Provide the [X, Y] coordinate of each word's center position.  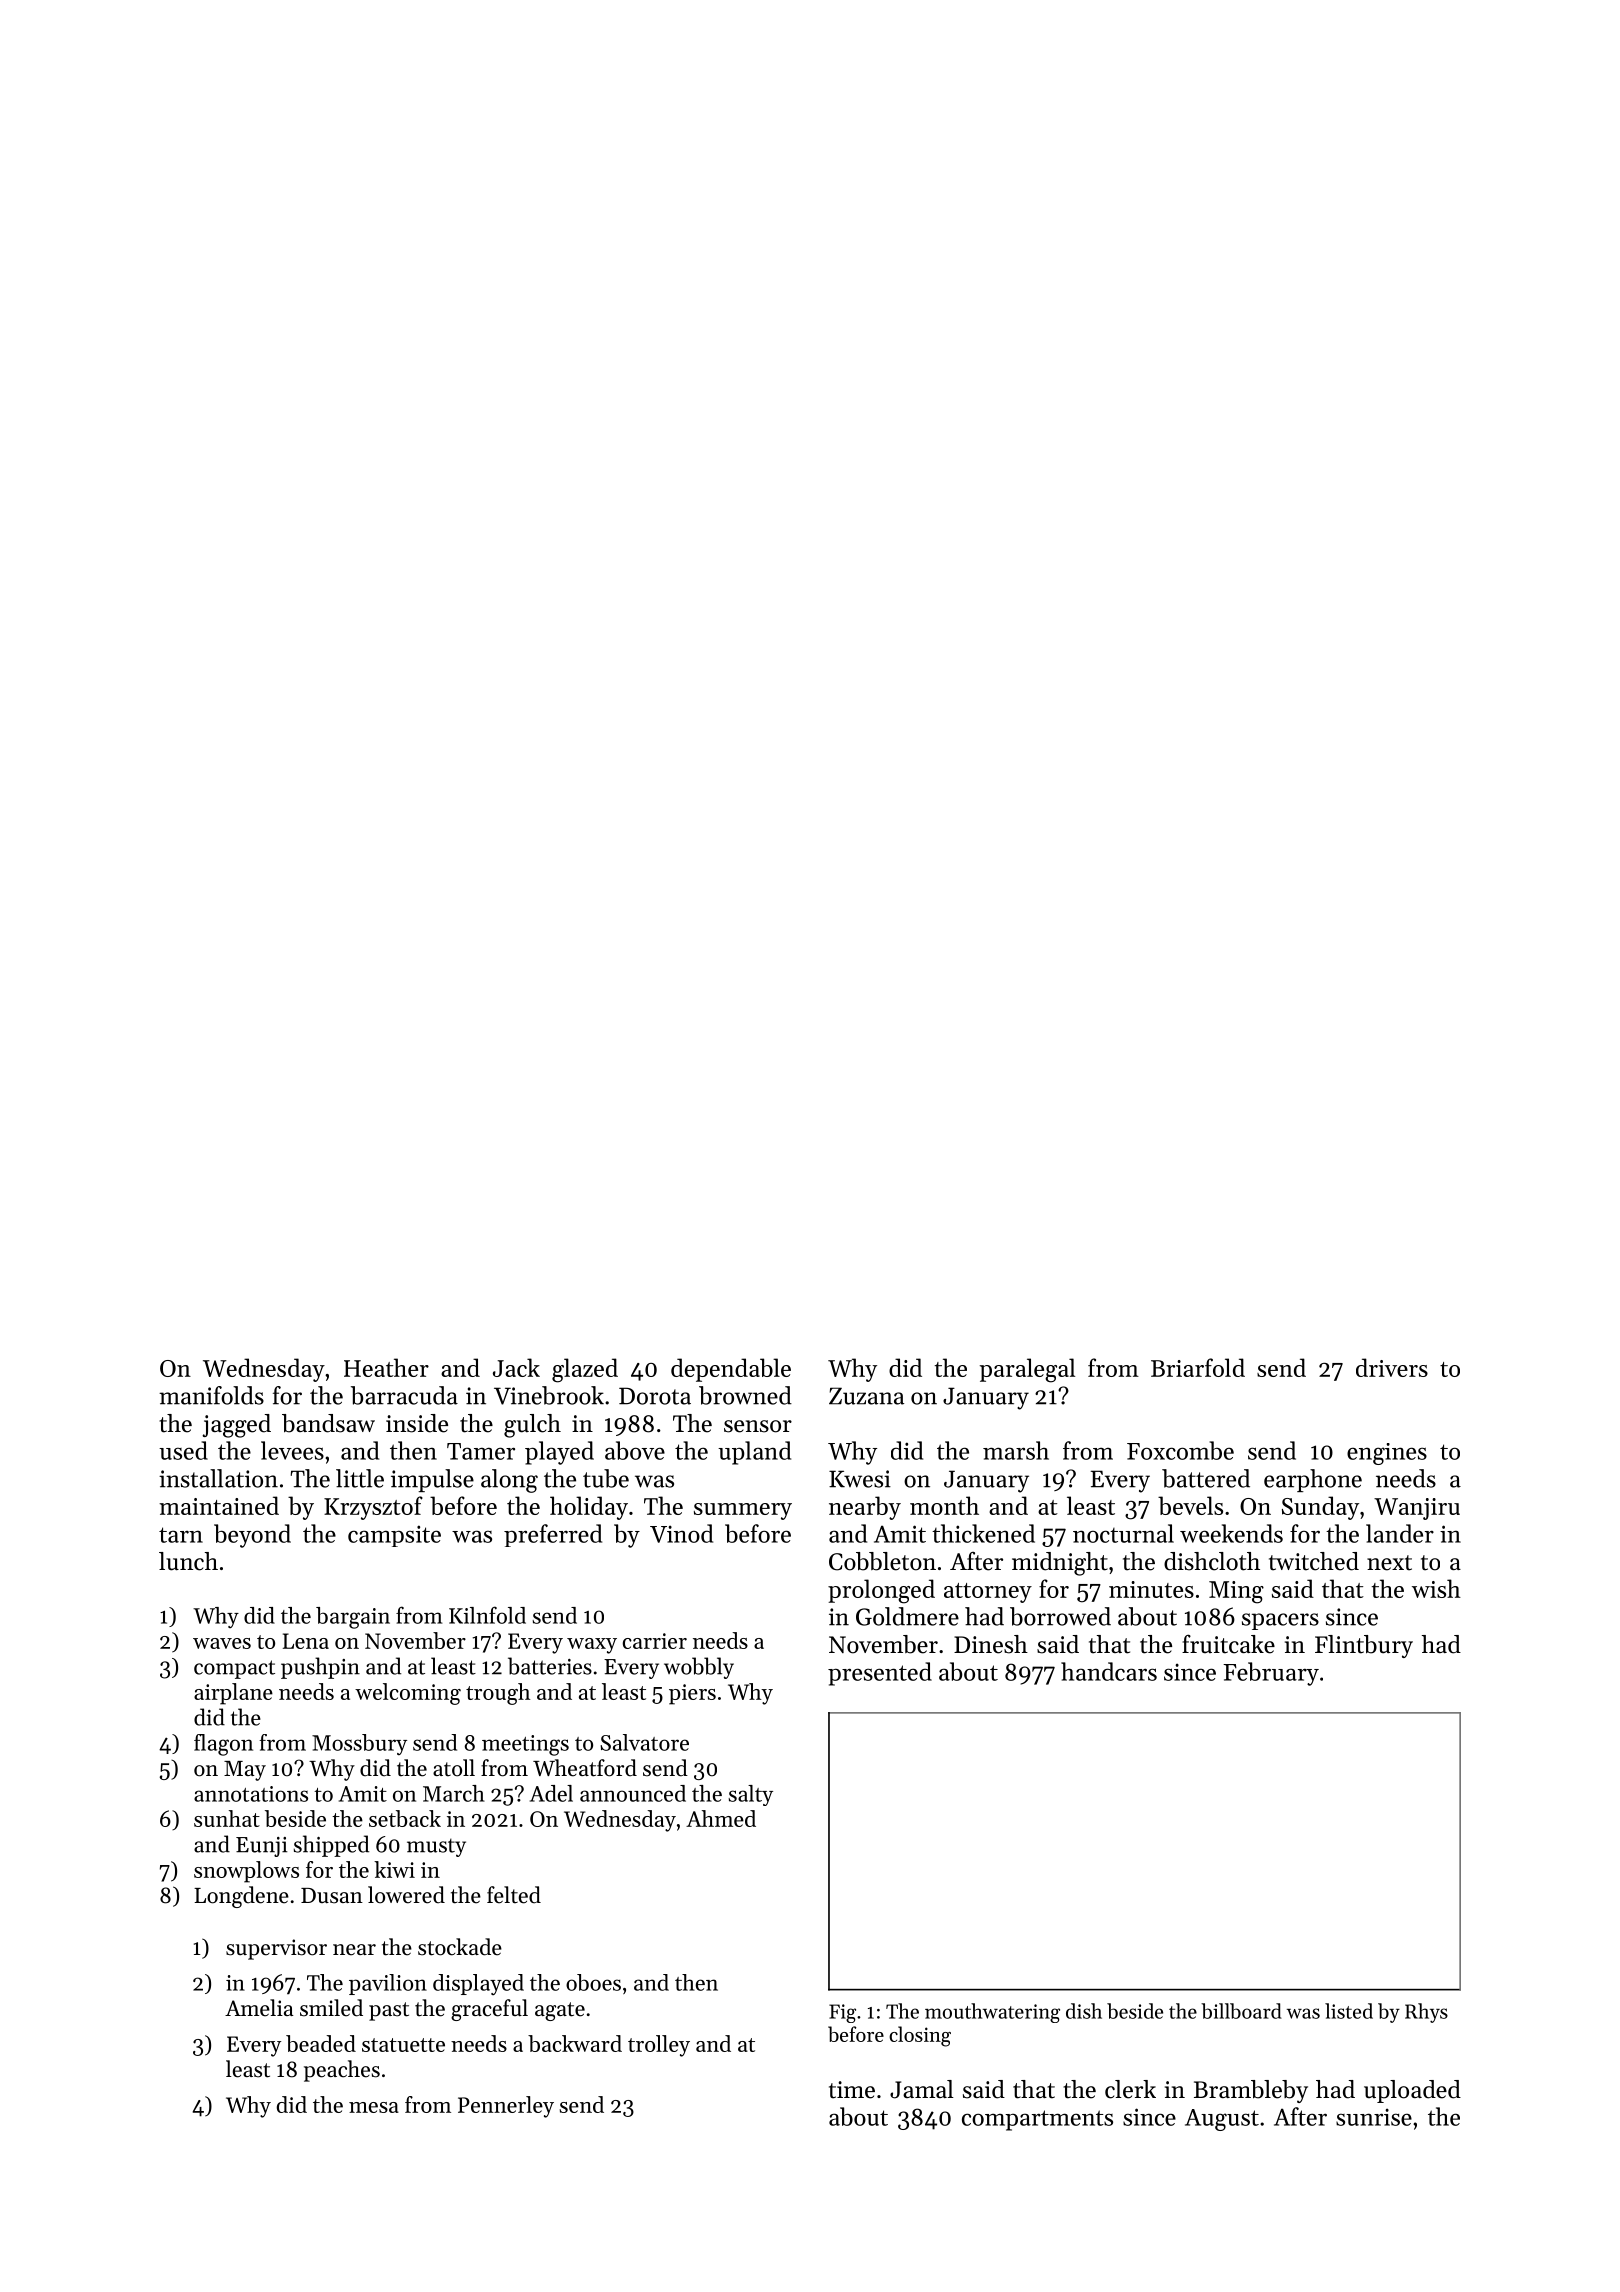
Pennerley [506, 2107]
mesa [374, 2107]
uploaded [1412, 2091]
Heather [386, 1367]
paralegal [1027, 1370]
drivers [1392, 1367]
